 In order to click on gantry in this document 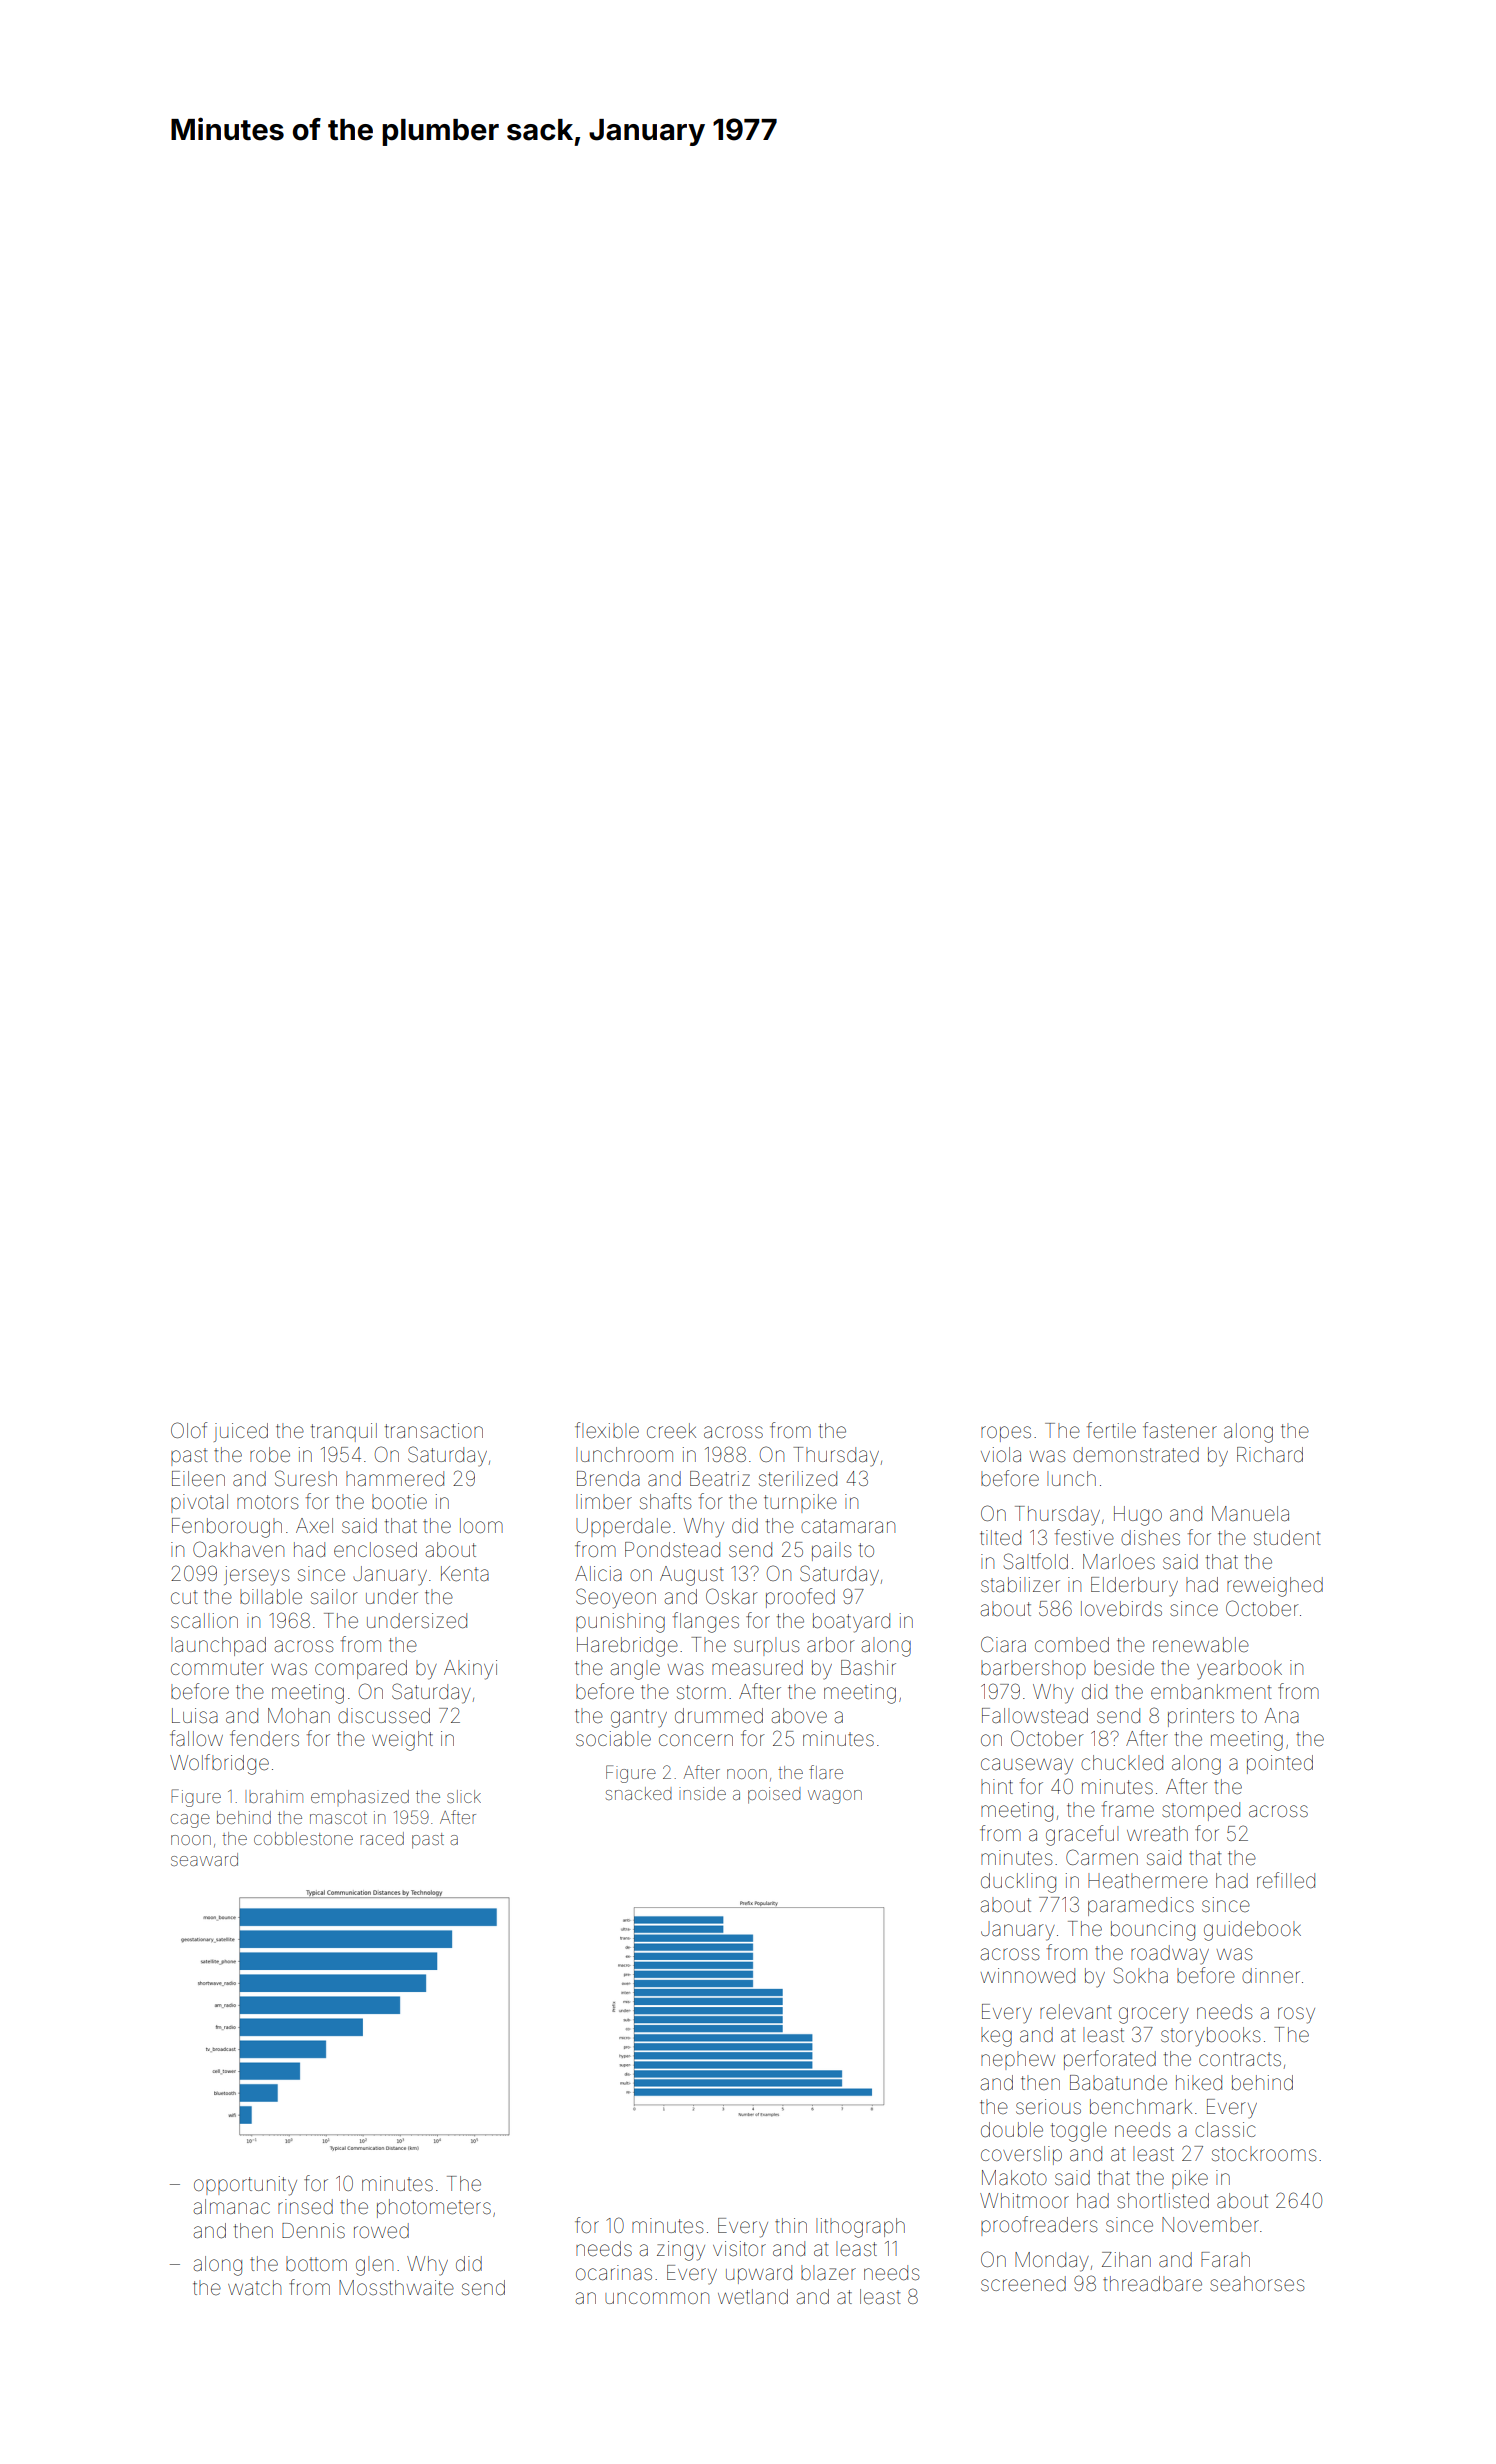, I will do `click(639, 1718)`.
